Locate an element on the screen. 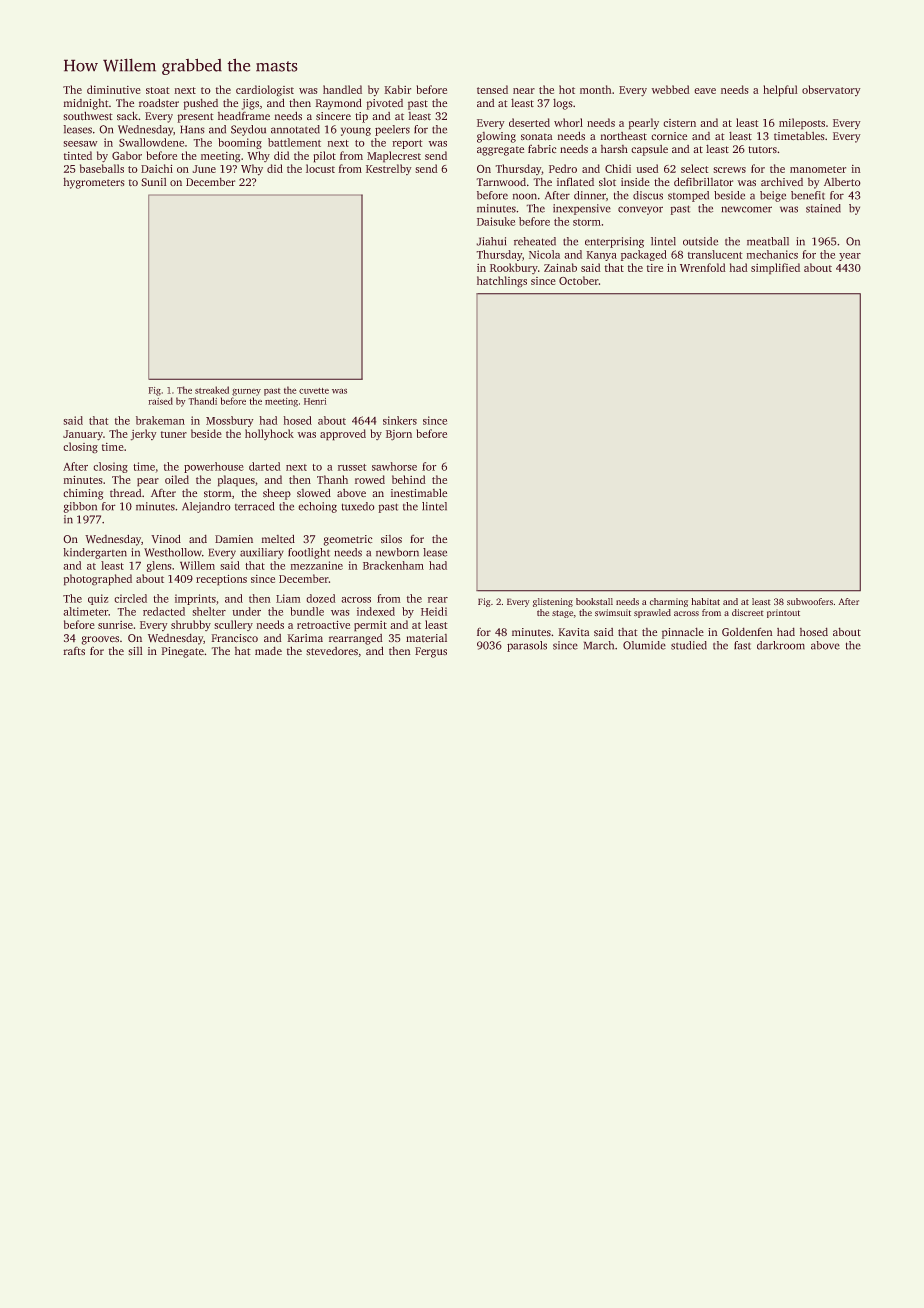 The width and height of the screenshot is (924, 1308). silos is located at coordinates (391, 539).
